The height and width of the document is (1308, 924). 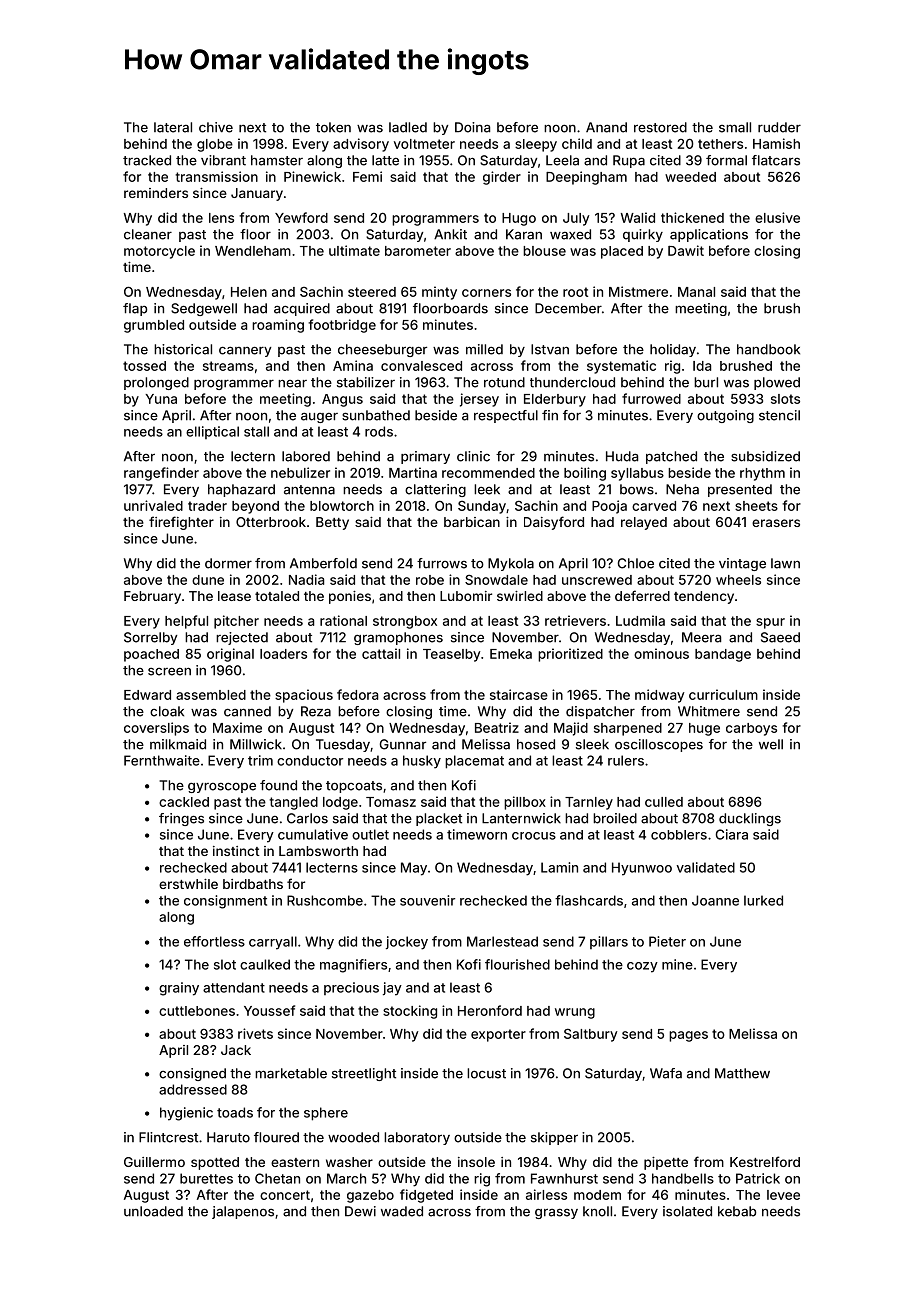 What do you see at coordinates (452, 655) in the document?
I see `Teaselby` at bounding box center [452, 655].
